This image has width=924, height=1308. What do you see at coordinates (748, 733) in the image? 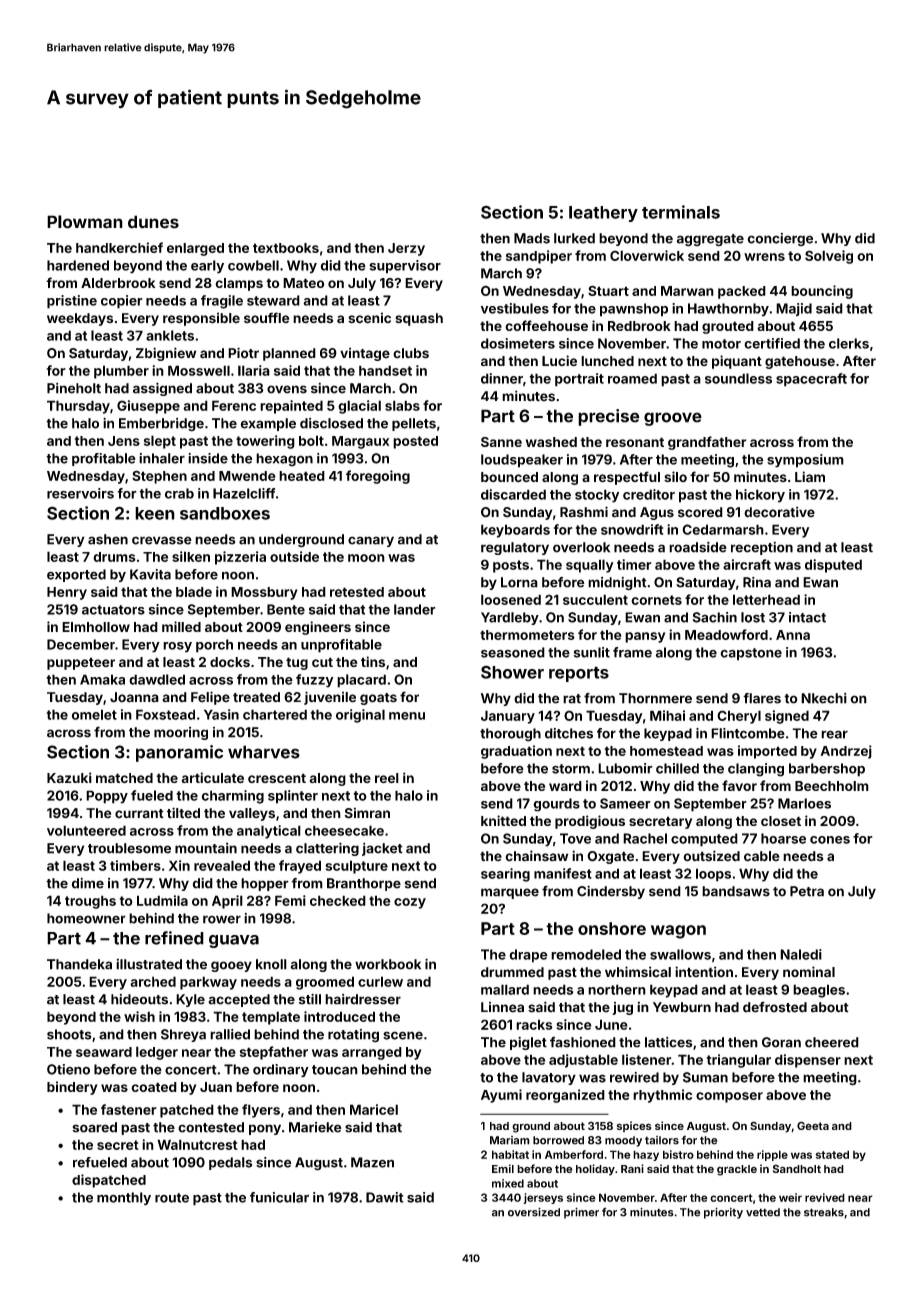
I see `Flintcombe` at bounding box center [748, 733].
